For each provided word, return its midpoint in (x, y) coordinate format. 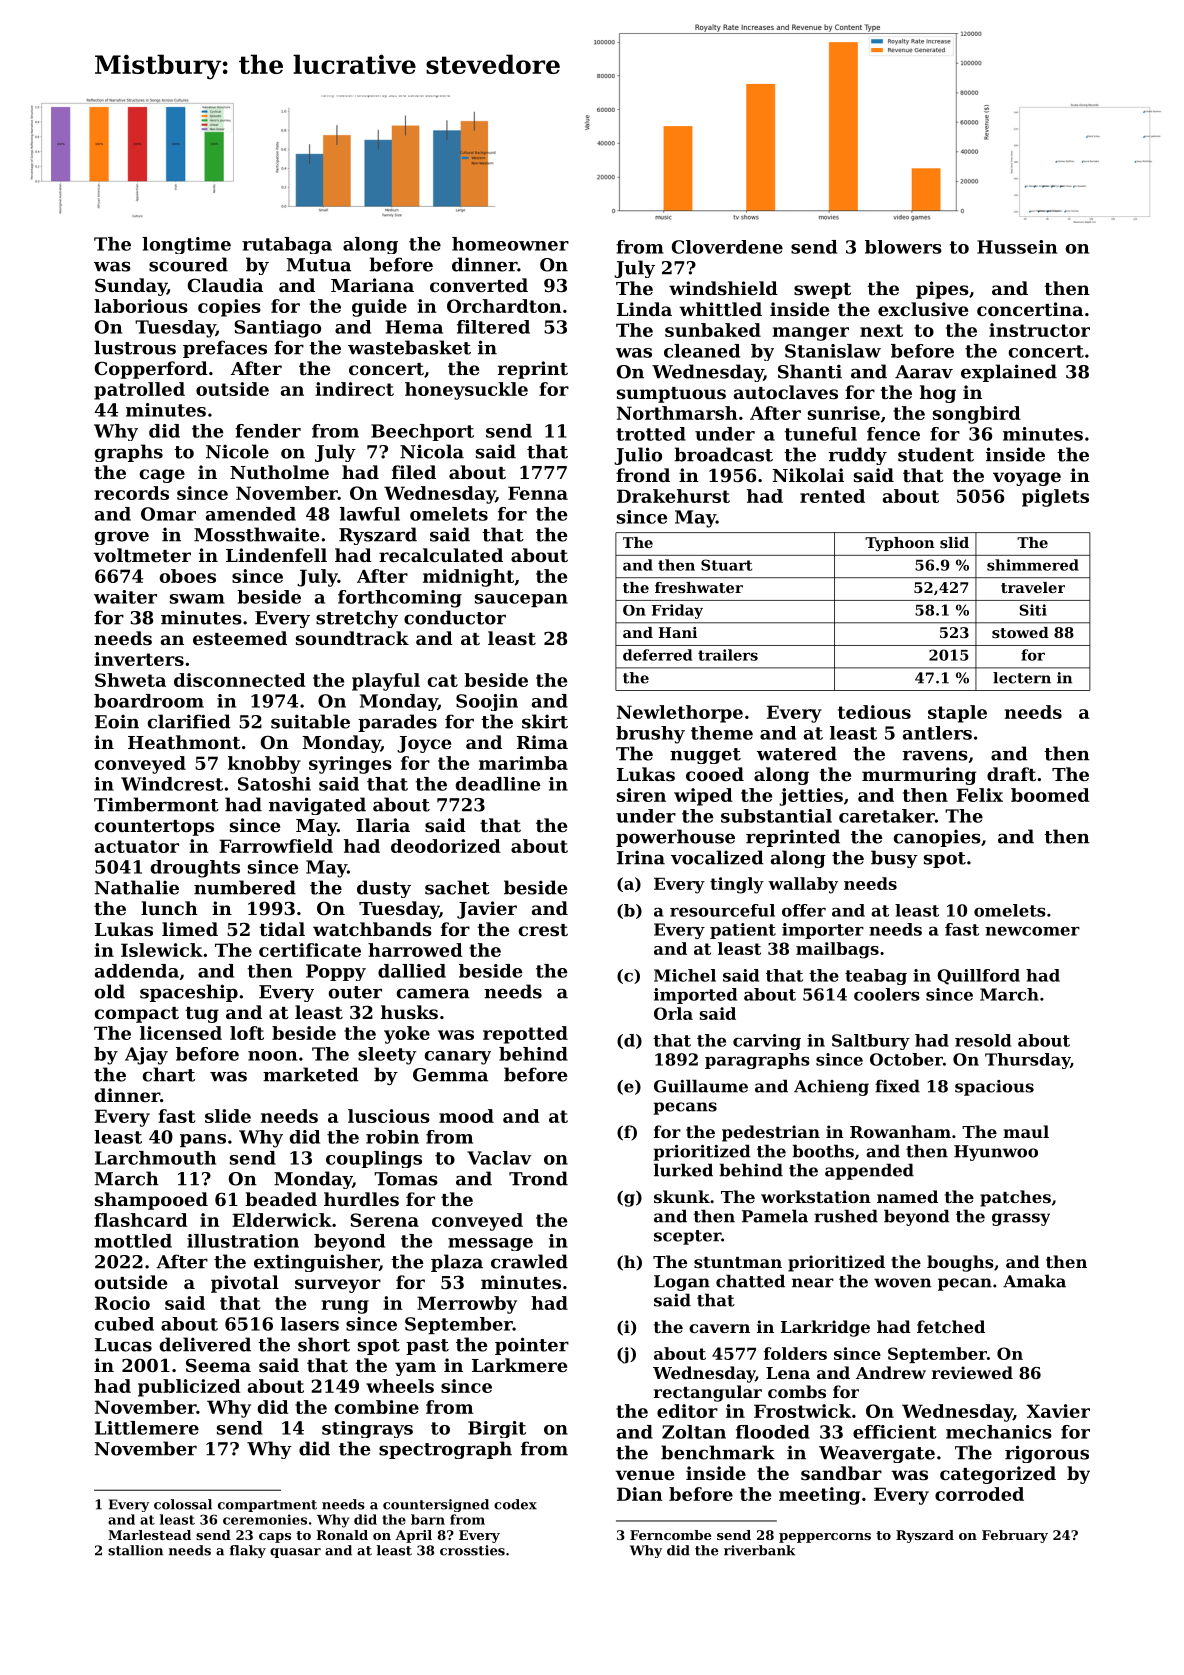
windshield (723, 288)
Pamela (775, 1216)
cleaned (702, 351)
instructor (1039, 330)
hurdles (361, 1199)
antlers (937, 733)
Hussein (1017, 247)
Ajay (146, 1056)
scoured (188, 264)
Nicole (237, 451)
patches (1015, 1198)
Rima (542, 742)
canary (458, 1058)
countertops (154, 828)
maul (1026, 1131)
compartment (267, 1506)
